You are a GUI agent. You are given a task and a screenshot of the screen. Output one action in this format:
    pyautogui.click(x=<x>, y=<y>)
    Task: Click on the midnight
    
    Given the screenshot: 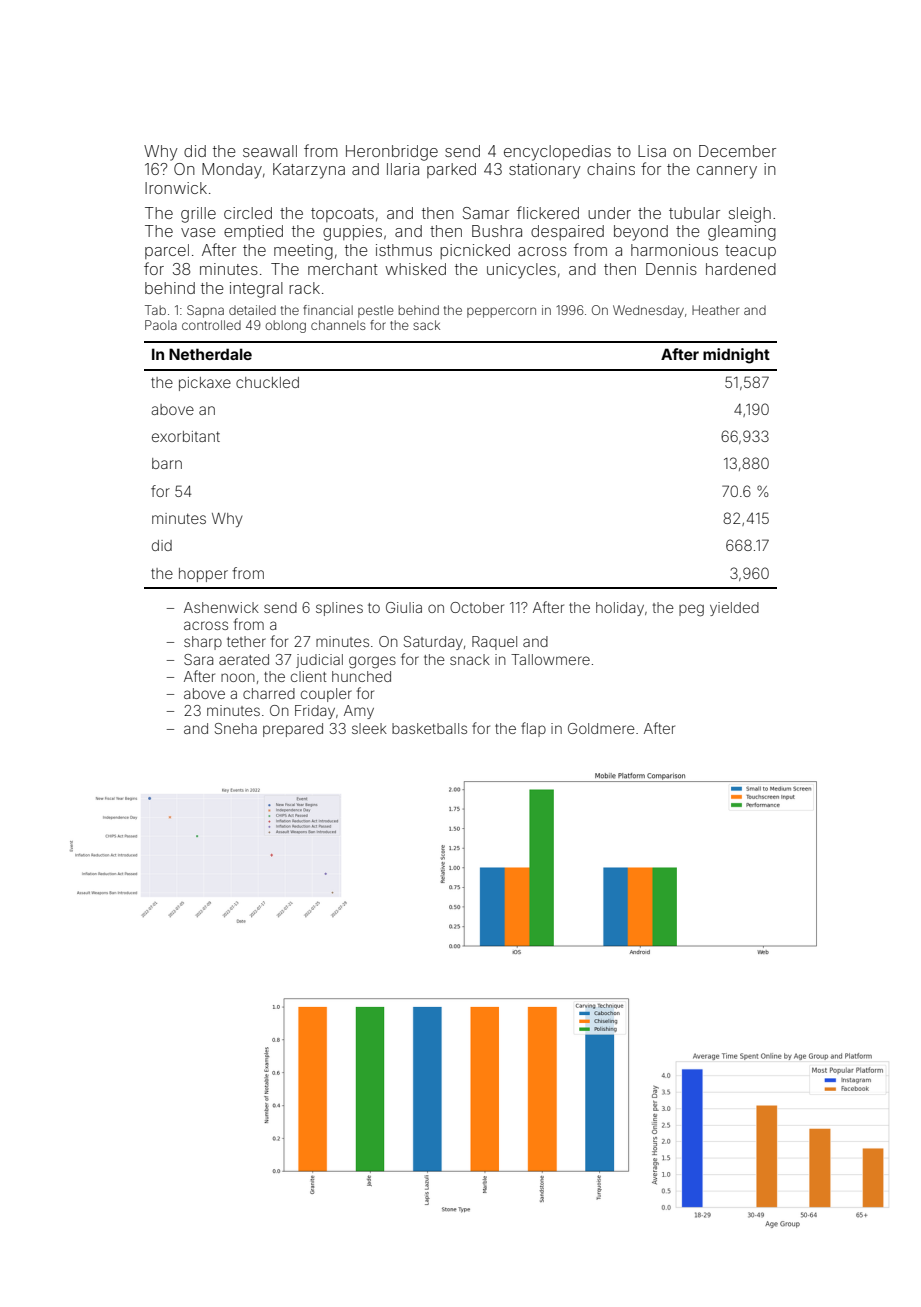 What is the action you would take?
    pyautogui.click(x=736, y=356)
